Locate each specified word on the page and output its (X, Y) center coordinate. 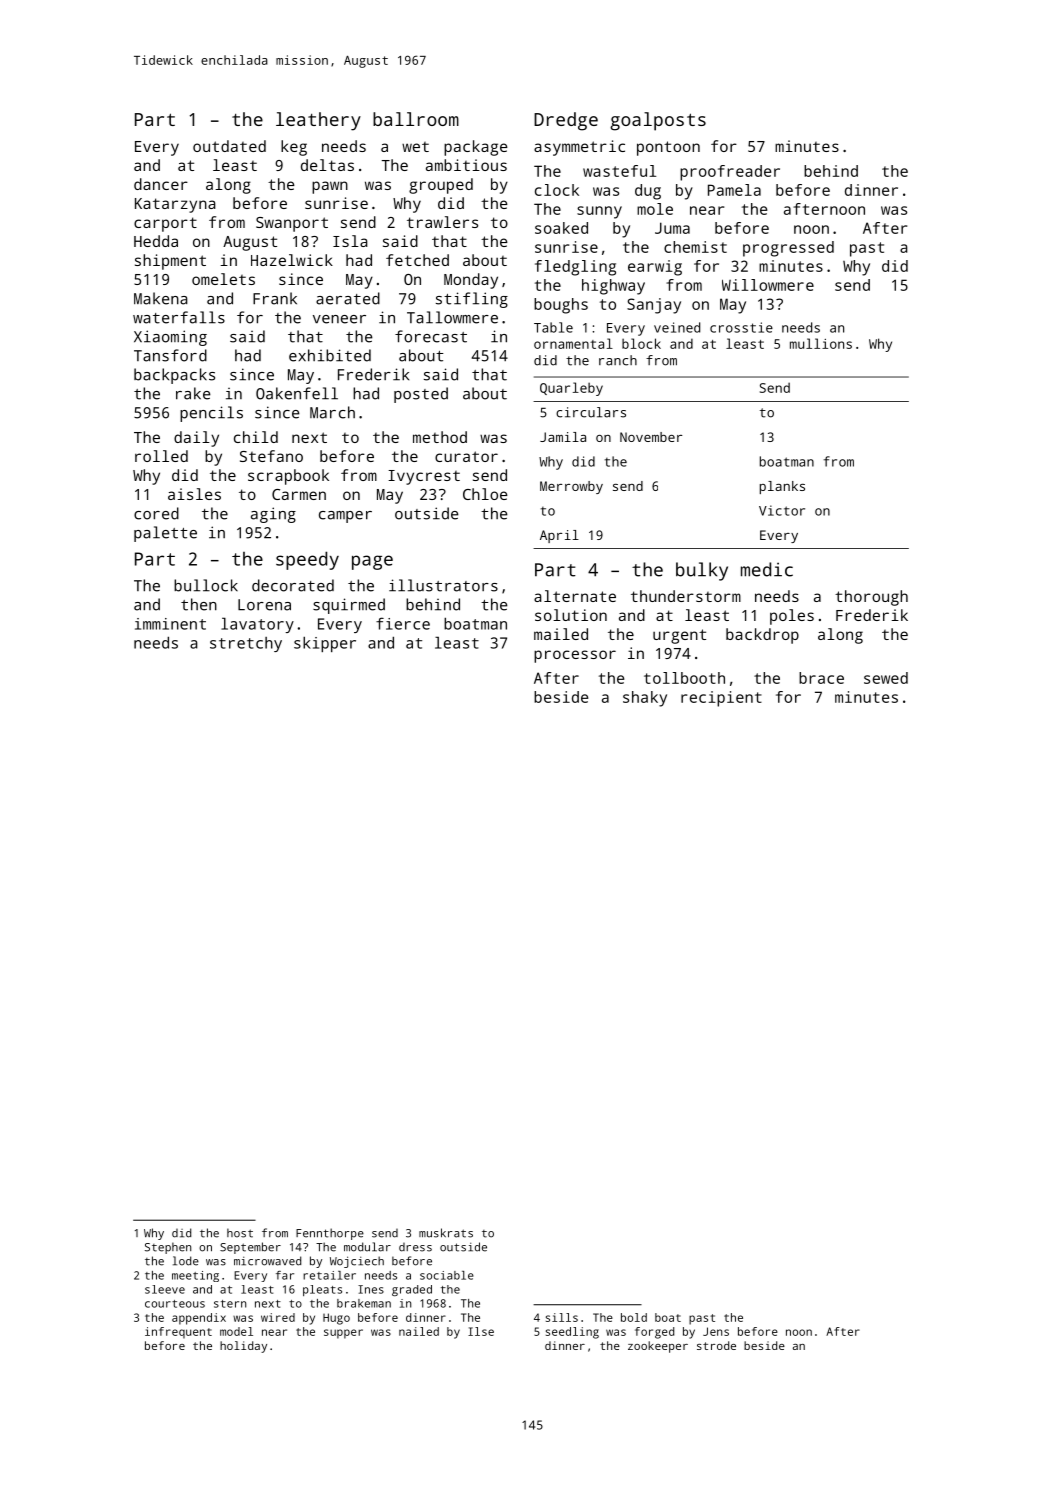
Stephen (168, 1248)
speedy (307, 560)
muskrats (446, 1233)
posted (421, 395)
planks (782, 487)
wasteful (619, 171)
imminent (170, 624)
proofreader (730, 173)
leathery (318, 121)
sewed (886, 678)
